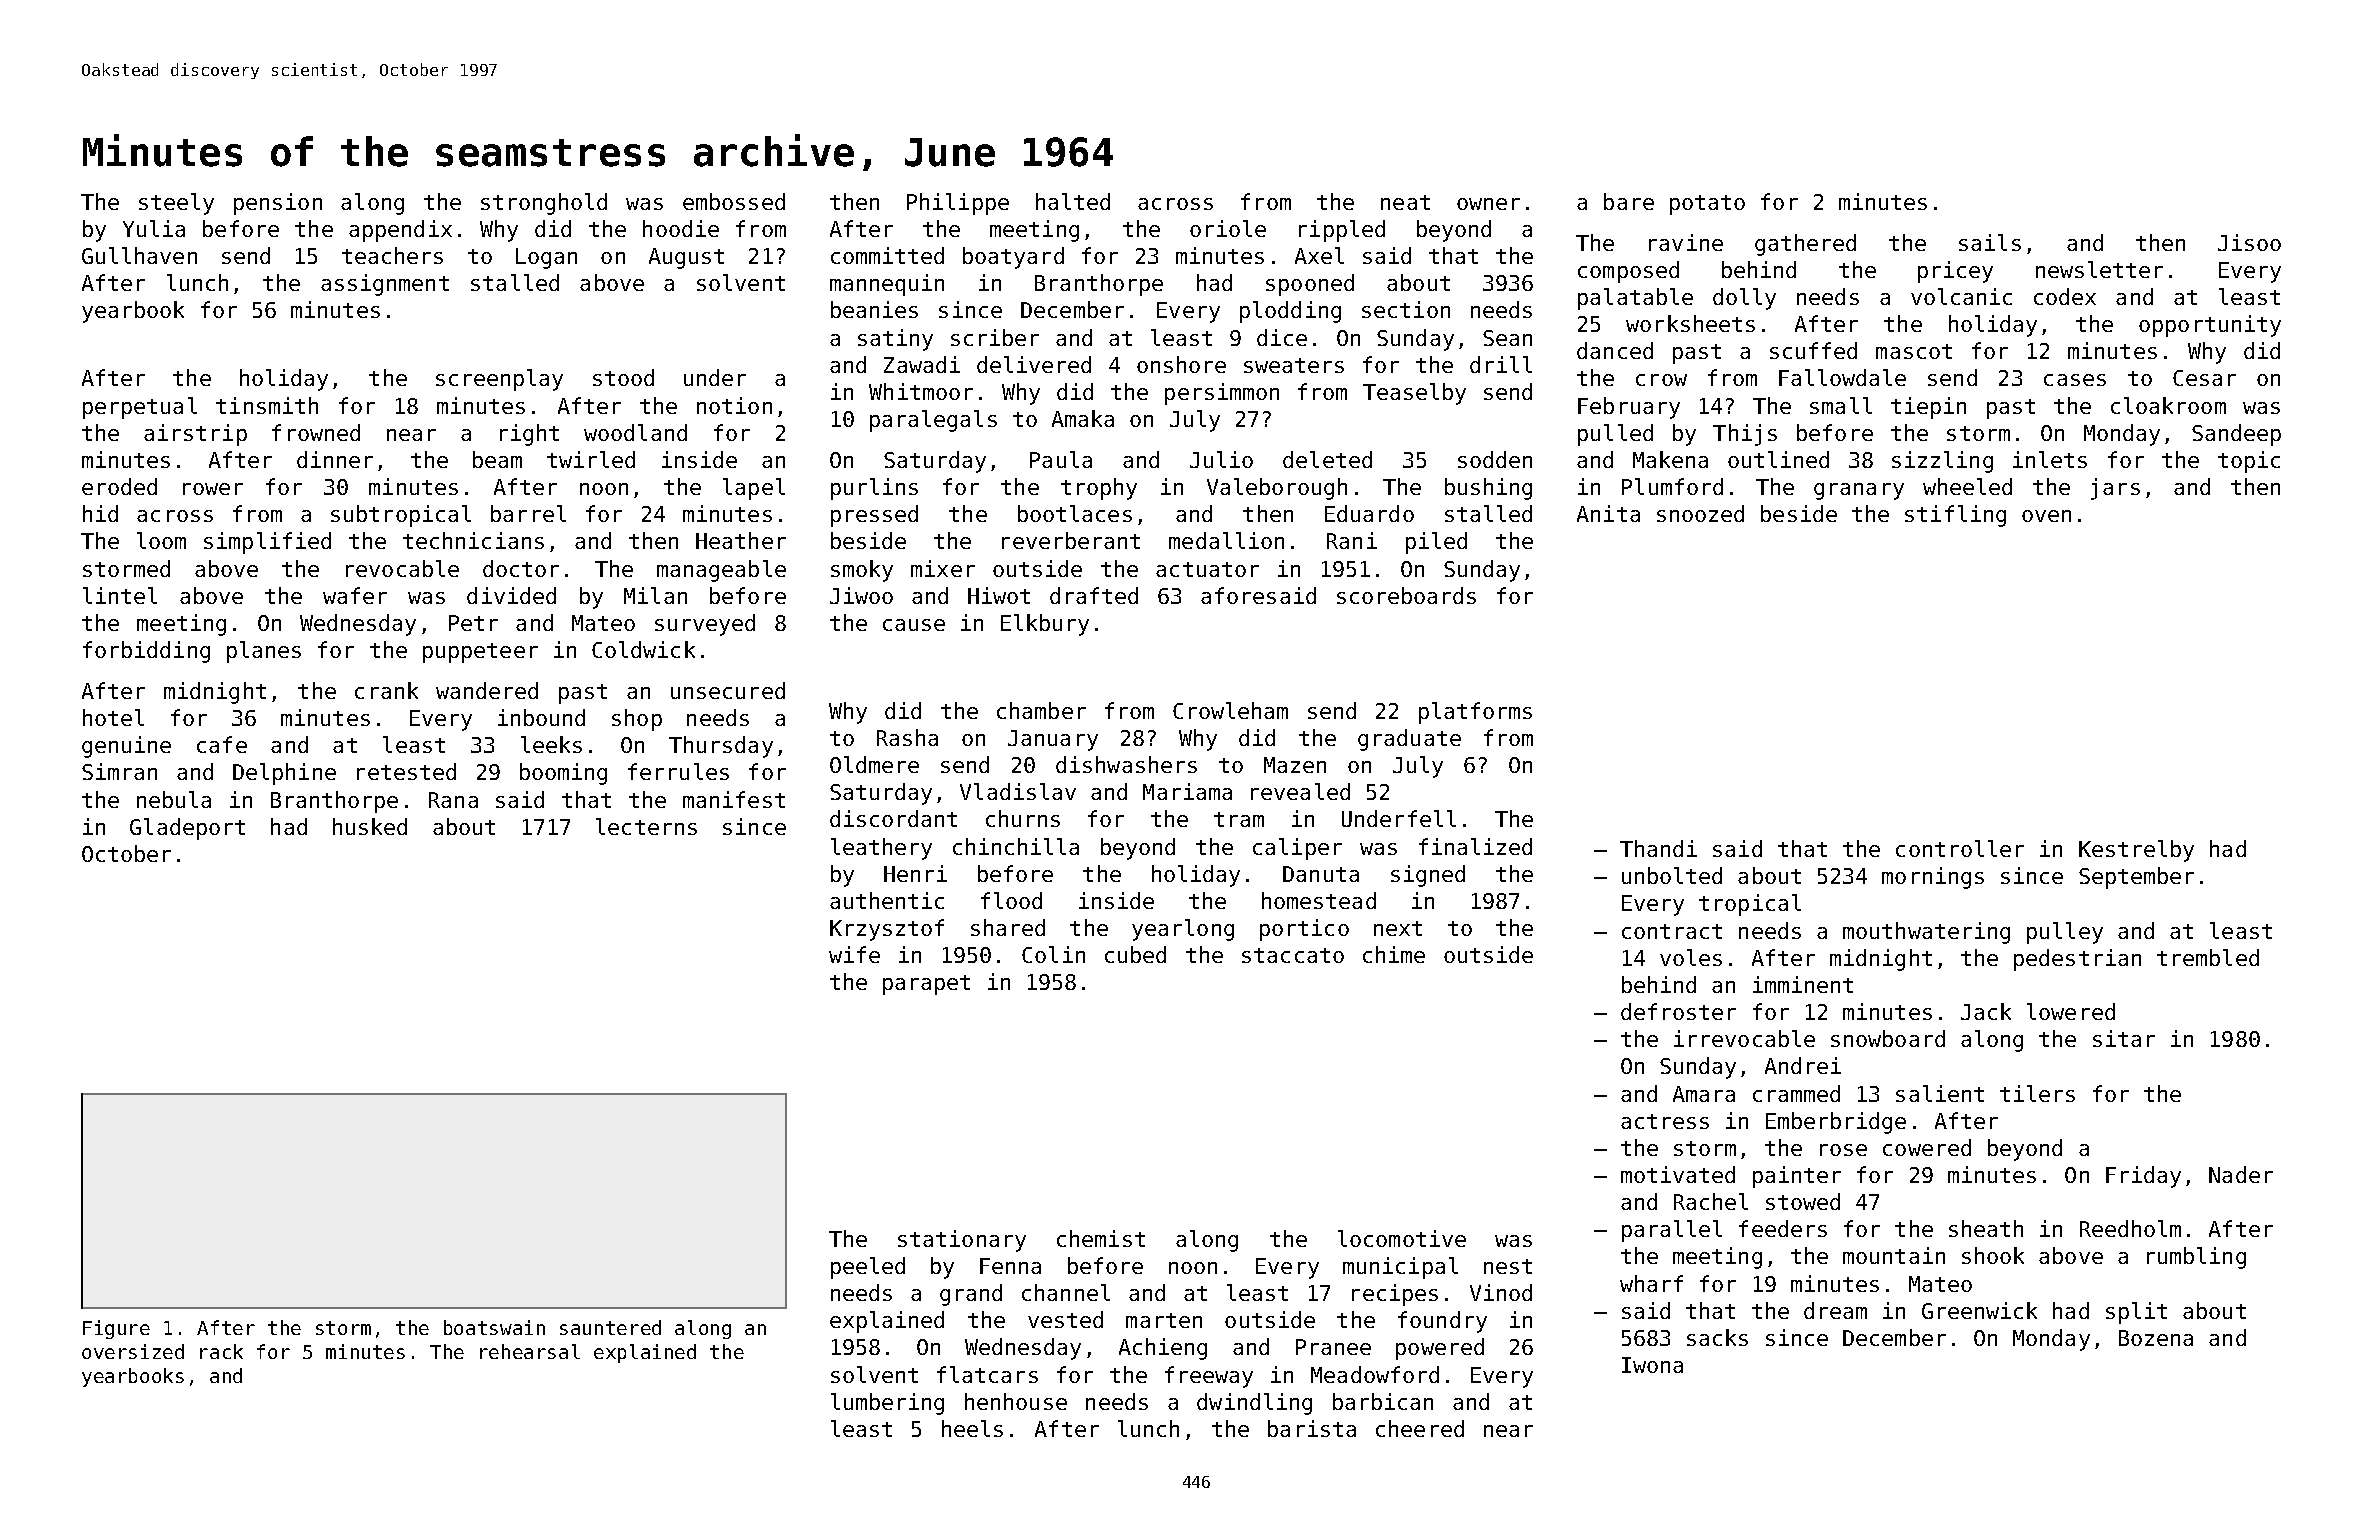 The height and width of the page is (1530, 2364). I want to click on potato, so click(1707, 205).
